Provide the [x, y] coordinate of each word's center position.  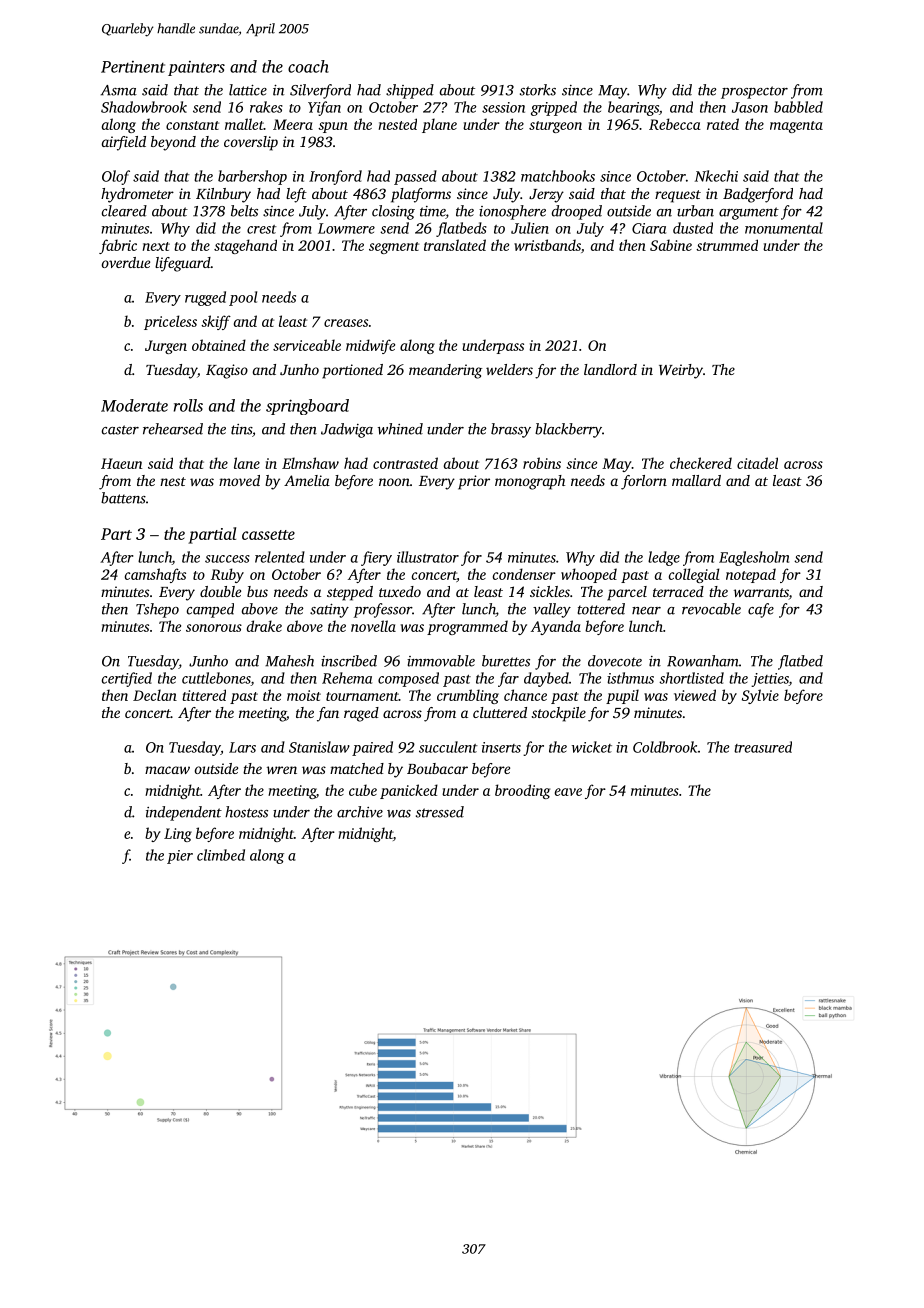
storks [538, 90]
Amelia [307, 480]
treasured [763, 747]
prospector [754, 92]
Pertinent [133, 67]
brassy [511, 430]
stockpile [559, 714]
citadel [757, 463]
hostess [246, 812]
